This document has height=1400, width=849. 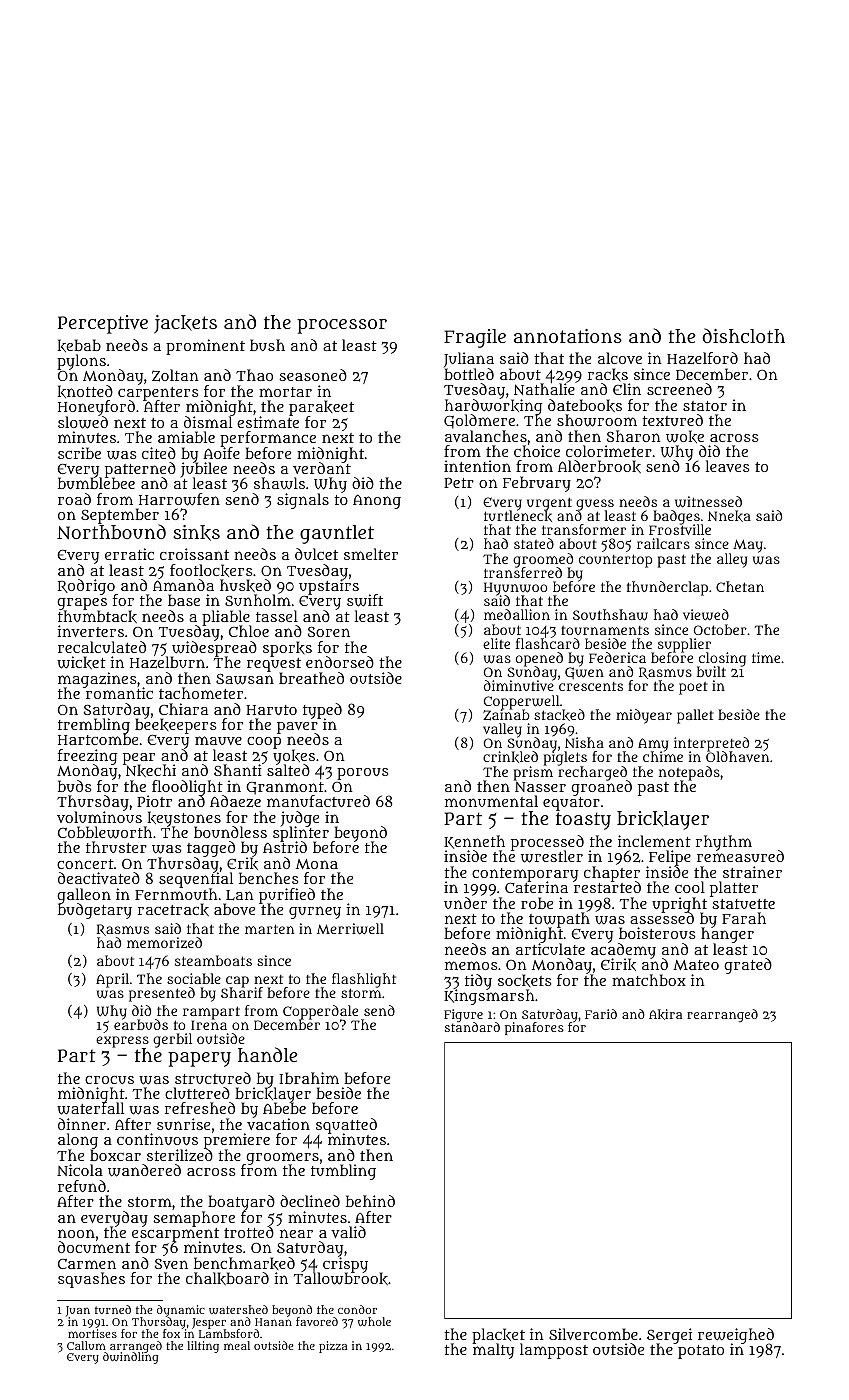 What do you see at coordinates (130, 1358) in the document?
I see `dwindling` at bounding box center [130, 1358].
